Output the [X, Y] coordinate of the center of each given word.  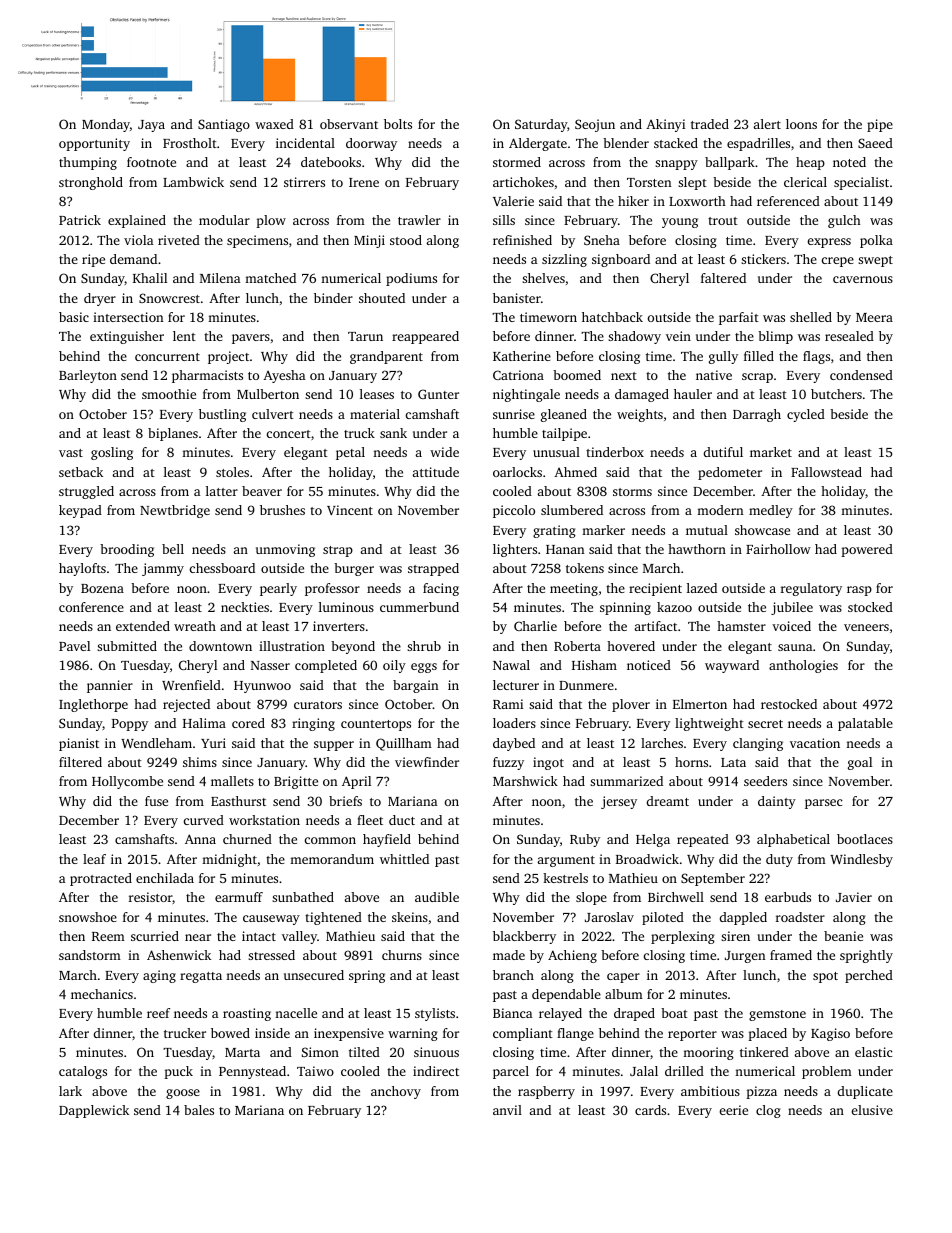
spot [825, 977]
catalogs [83, 1072]
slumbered [572, 510]
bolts [398, 124]
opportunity [94, 144]
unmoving [285, 550]
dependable [566, 995]
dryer [100, 299]
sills [504, 220]
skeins [410, 917]
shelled [811, 317]
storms [632, 492]
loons [801, 124]
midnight [229, 860]
